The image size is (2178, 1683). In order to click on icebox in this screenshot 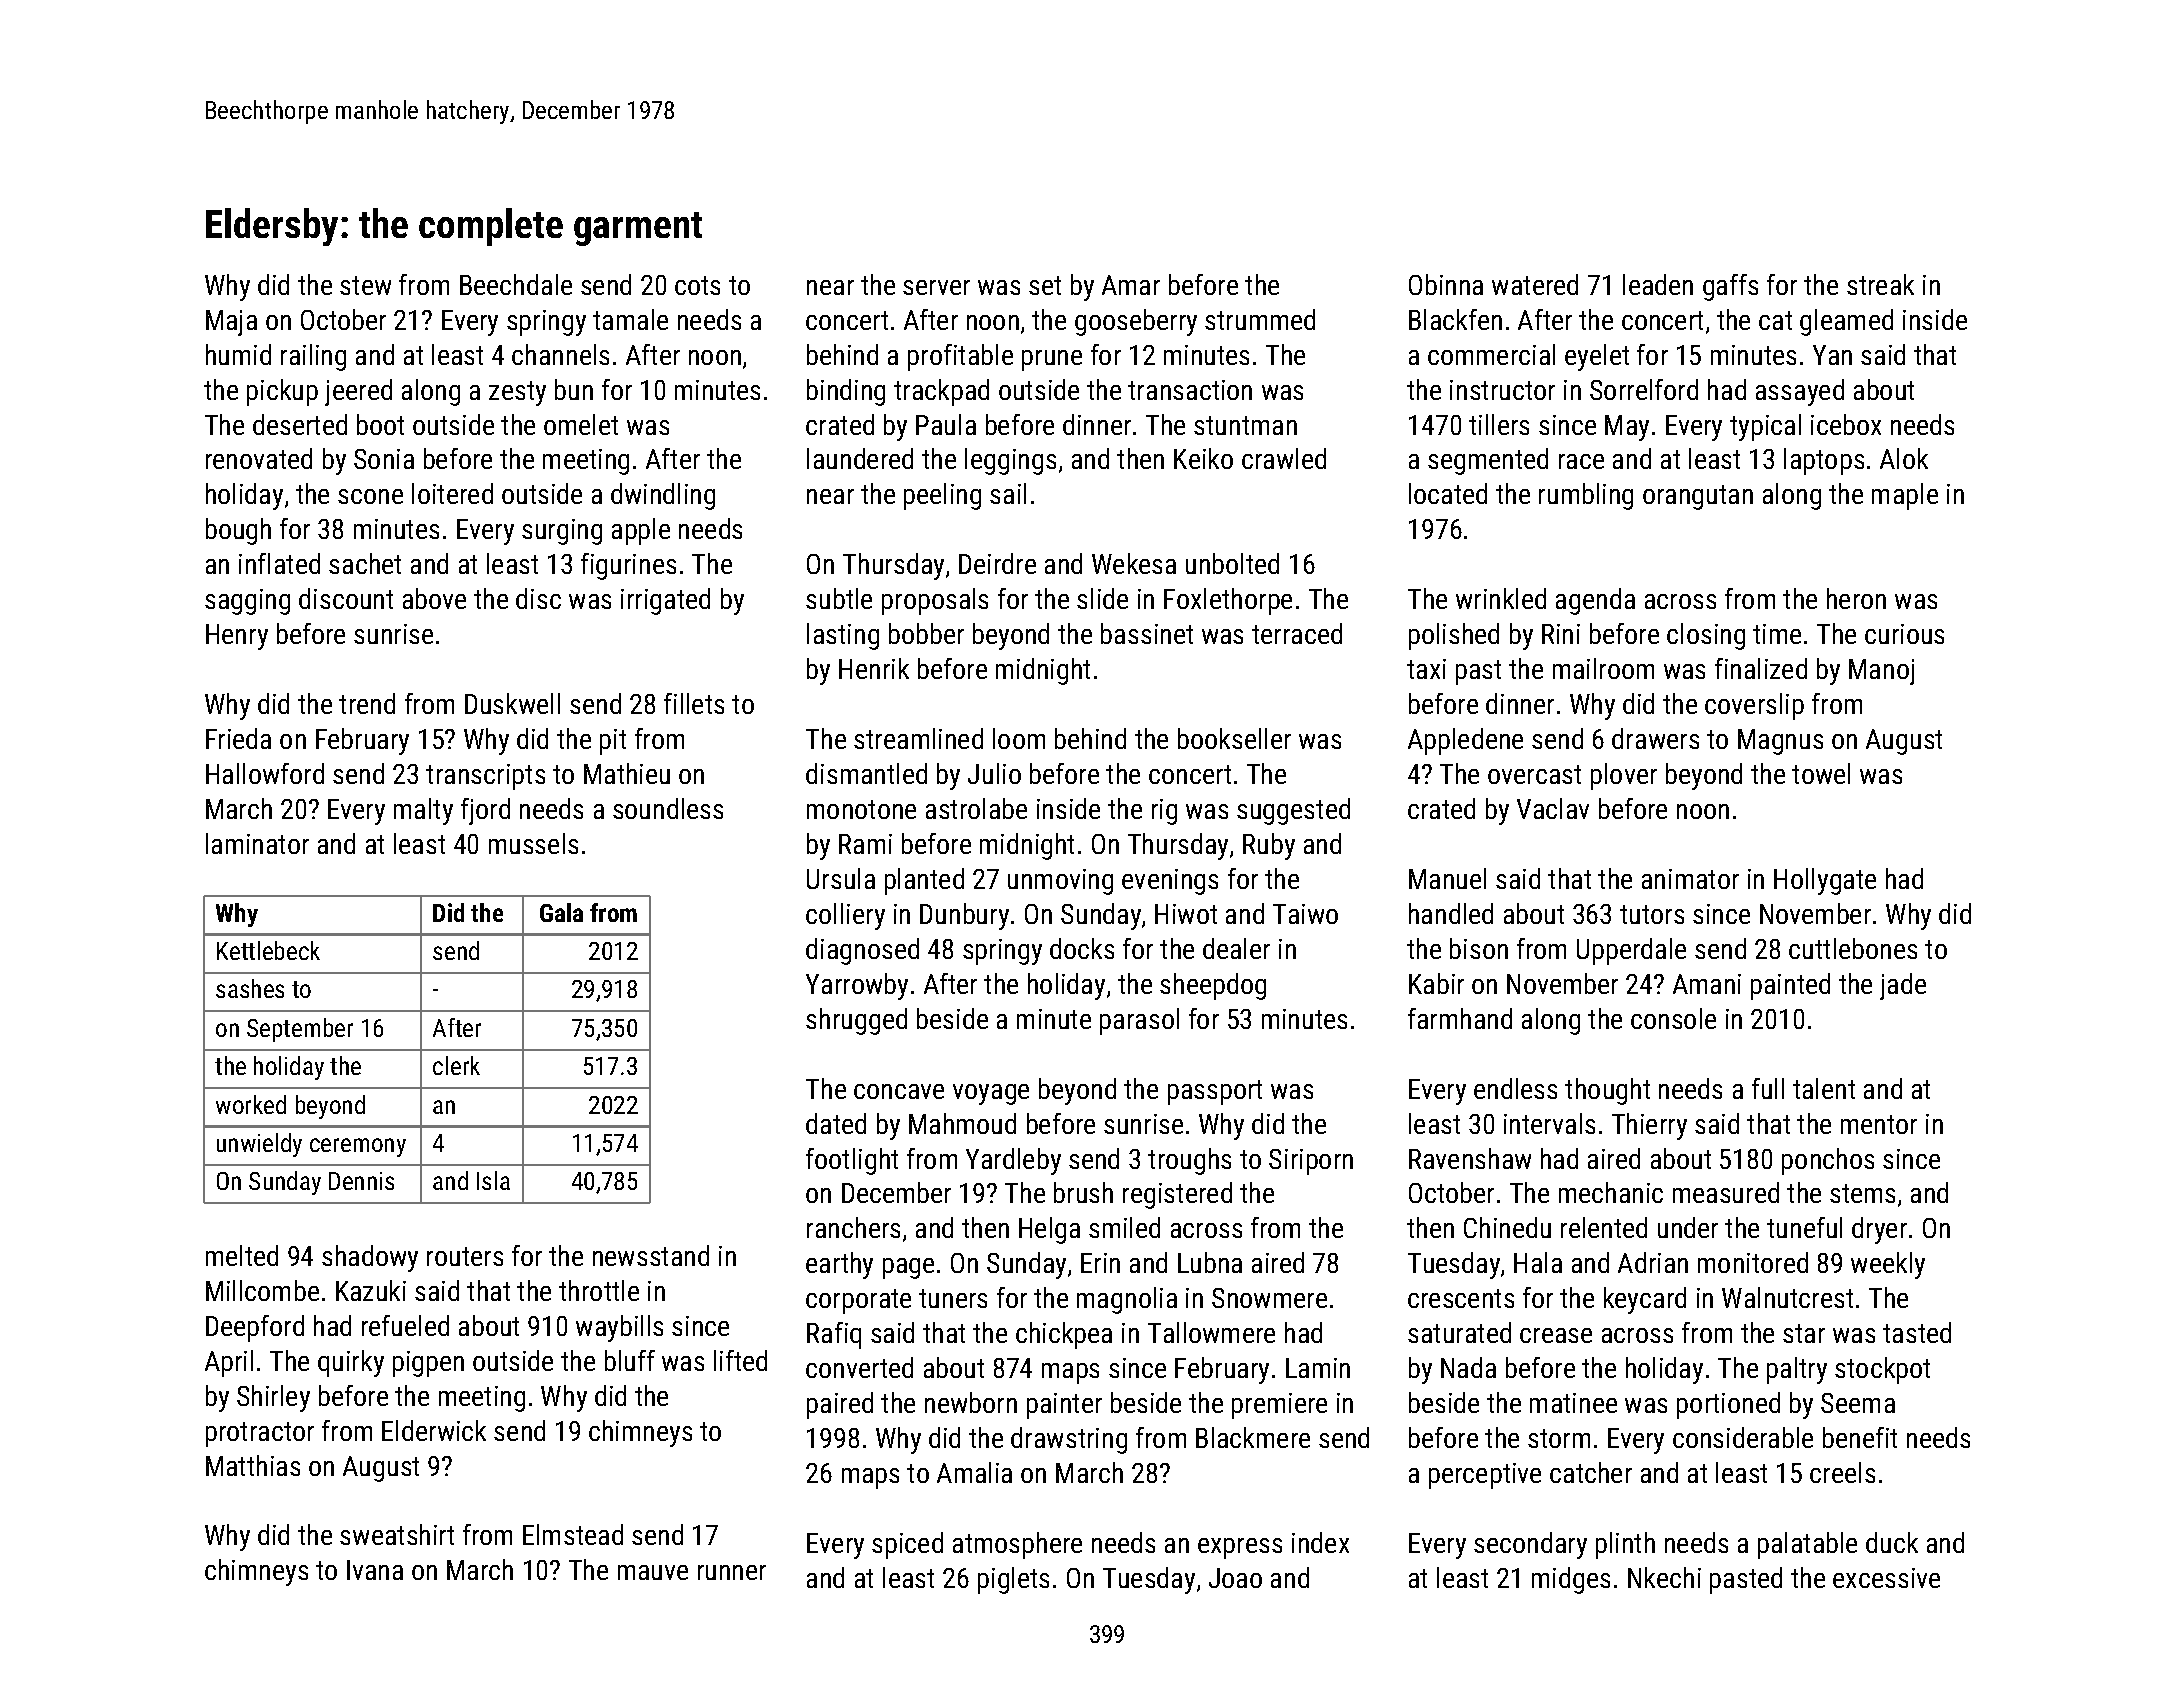, I will do `click(1846, 424)`.
